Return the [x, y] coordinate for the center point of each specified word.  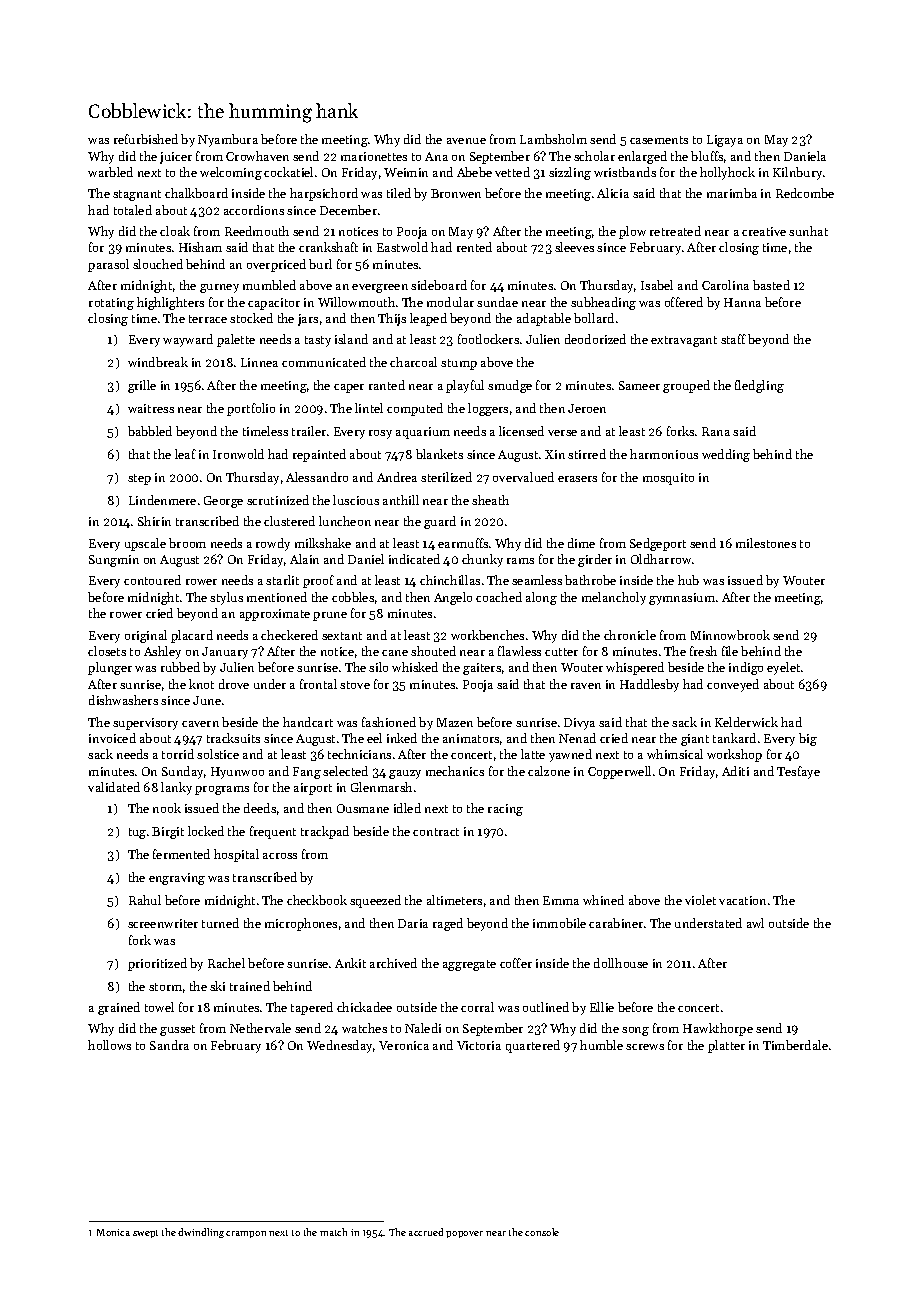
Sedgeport [658, 544]
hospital [236, 855]
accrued [426, 1232]
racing [505, 810]
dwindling [201, 1233]
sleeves [574, 247]
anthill [401, 500]
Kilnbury [797, 173]
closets [107, 651]
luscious [356, 500]
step [139, 479]
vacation [742, 900]
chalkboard [196, 193]
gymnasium [682, 599]
